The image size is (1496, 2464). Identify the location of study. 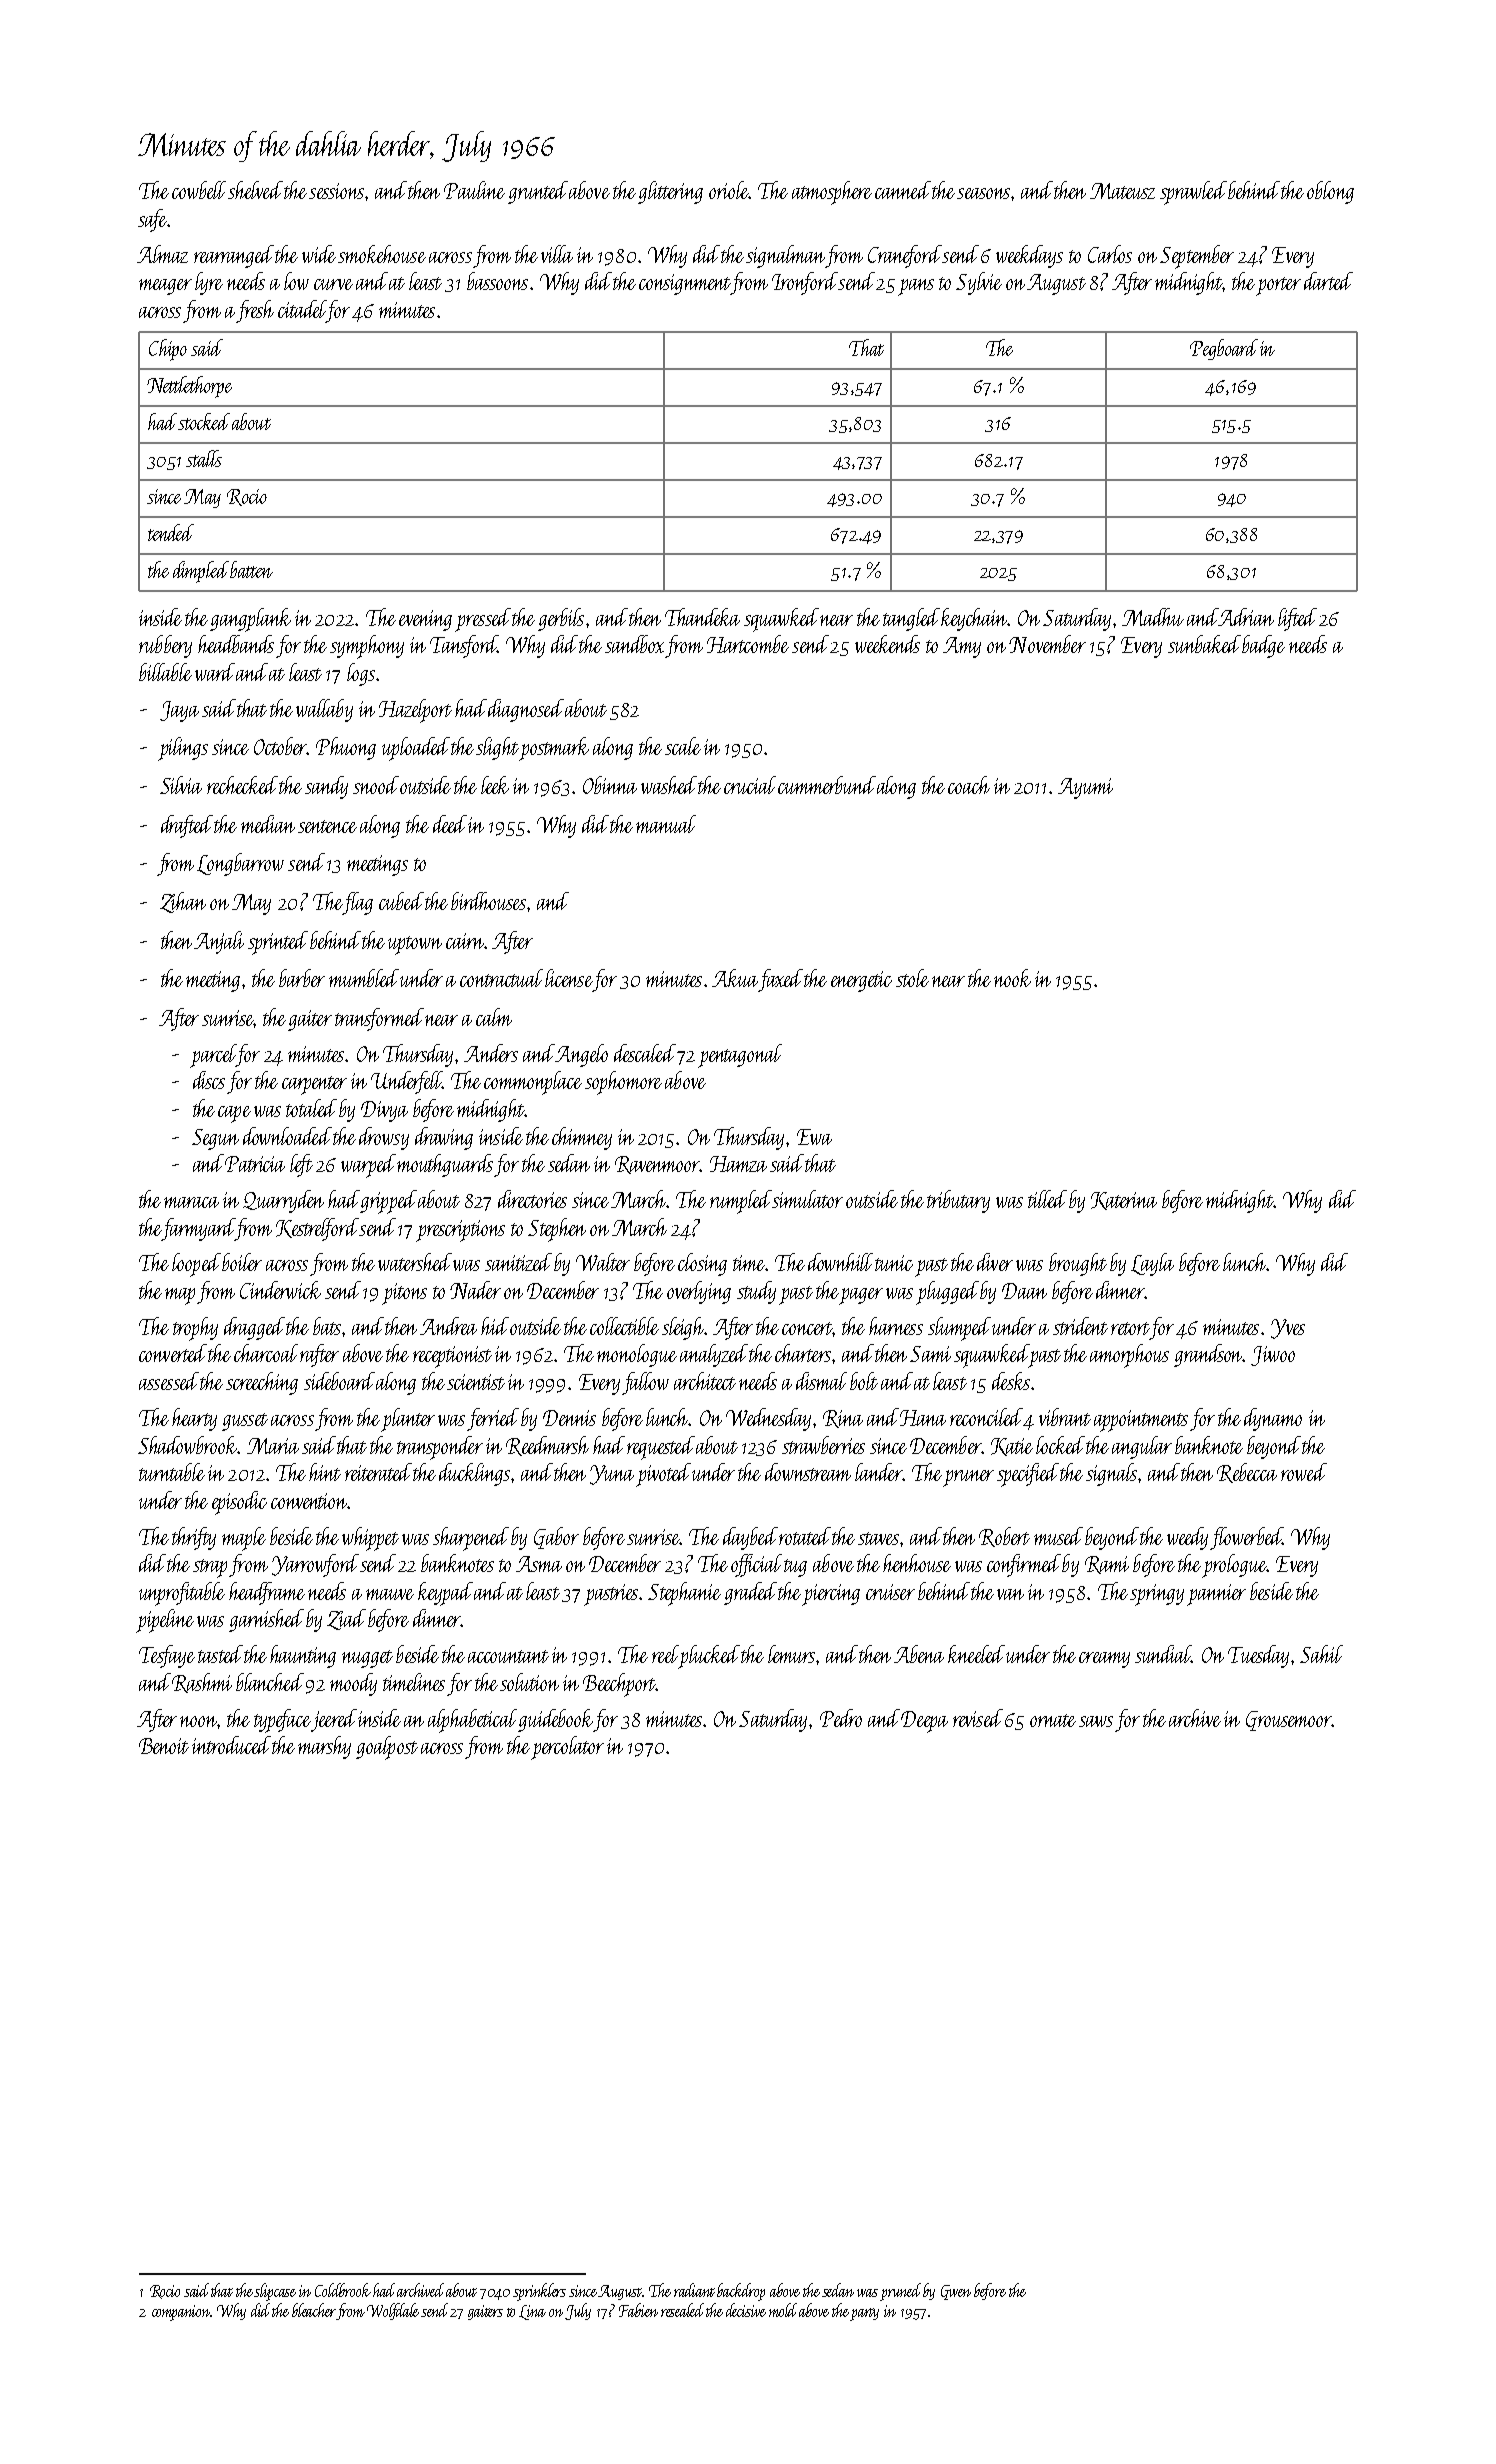
(756, 1292).
